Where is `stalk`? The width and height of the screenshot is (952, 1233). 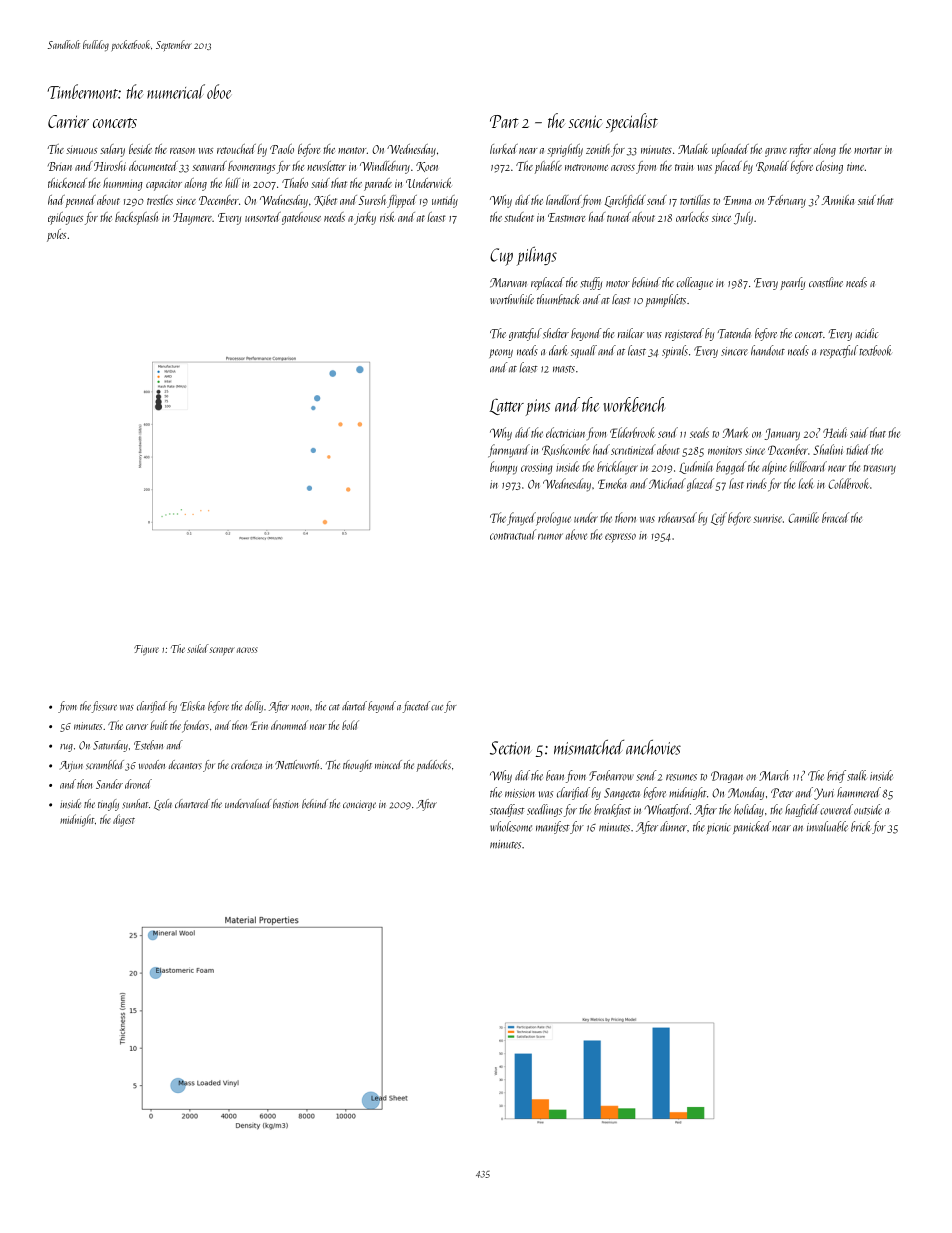
stalk is located at coordinates (857, 775).
